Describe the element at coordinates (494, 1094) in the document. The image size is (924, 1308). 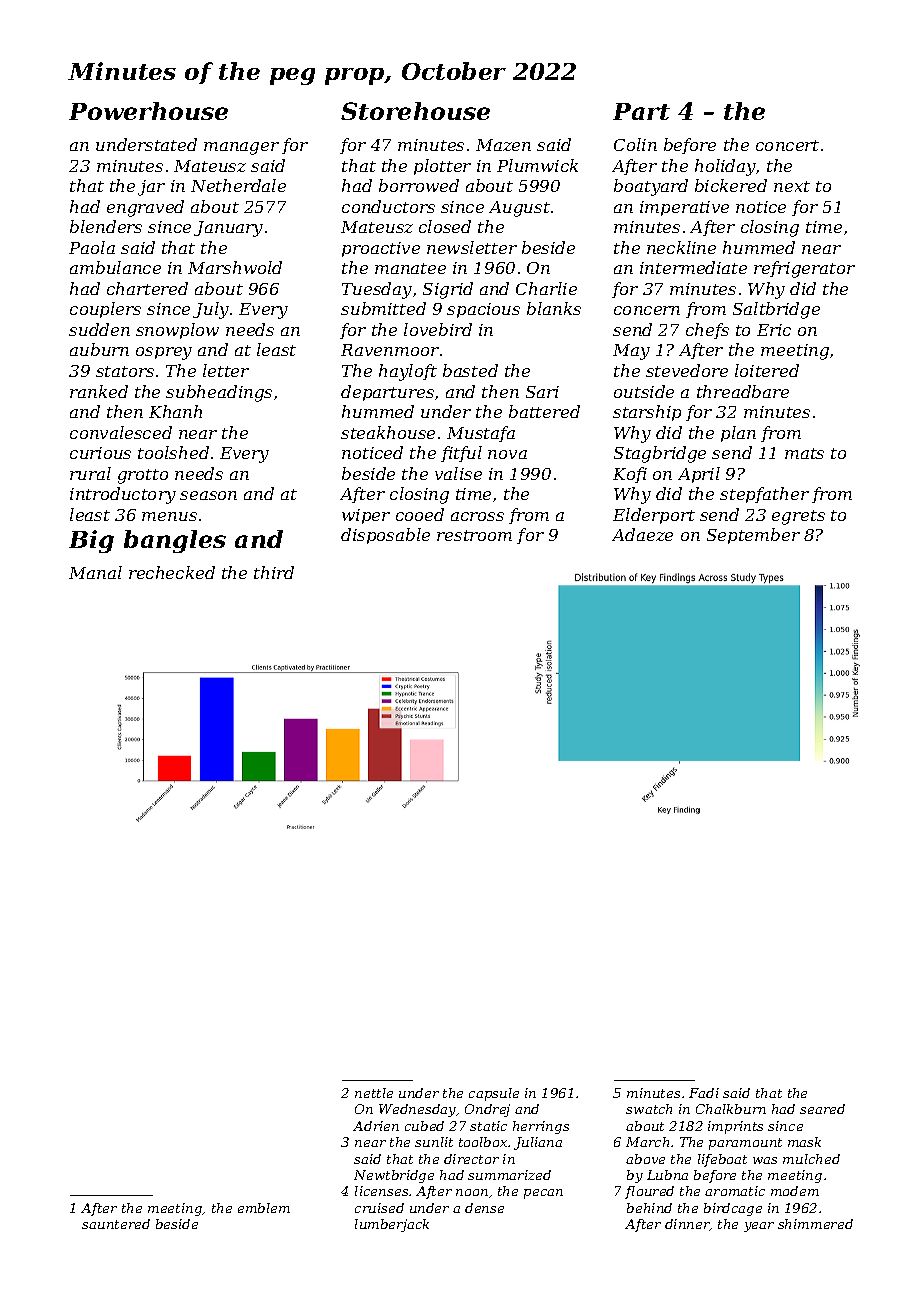
I see `capsule` at that location.
